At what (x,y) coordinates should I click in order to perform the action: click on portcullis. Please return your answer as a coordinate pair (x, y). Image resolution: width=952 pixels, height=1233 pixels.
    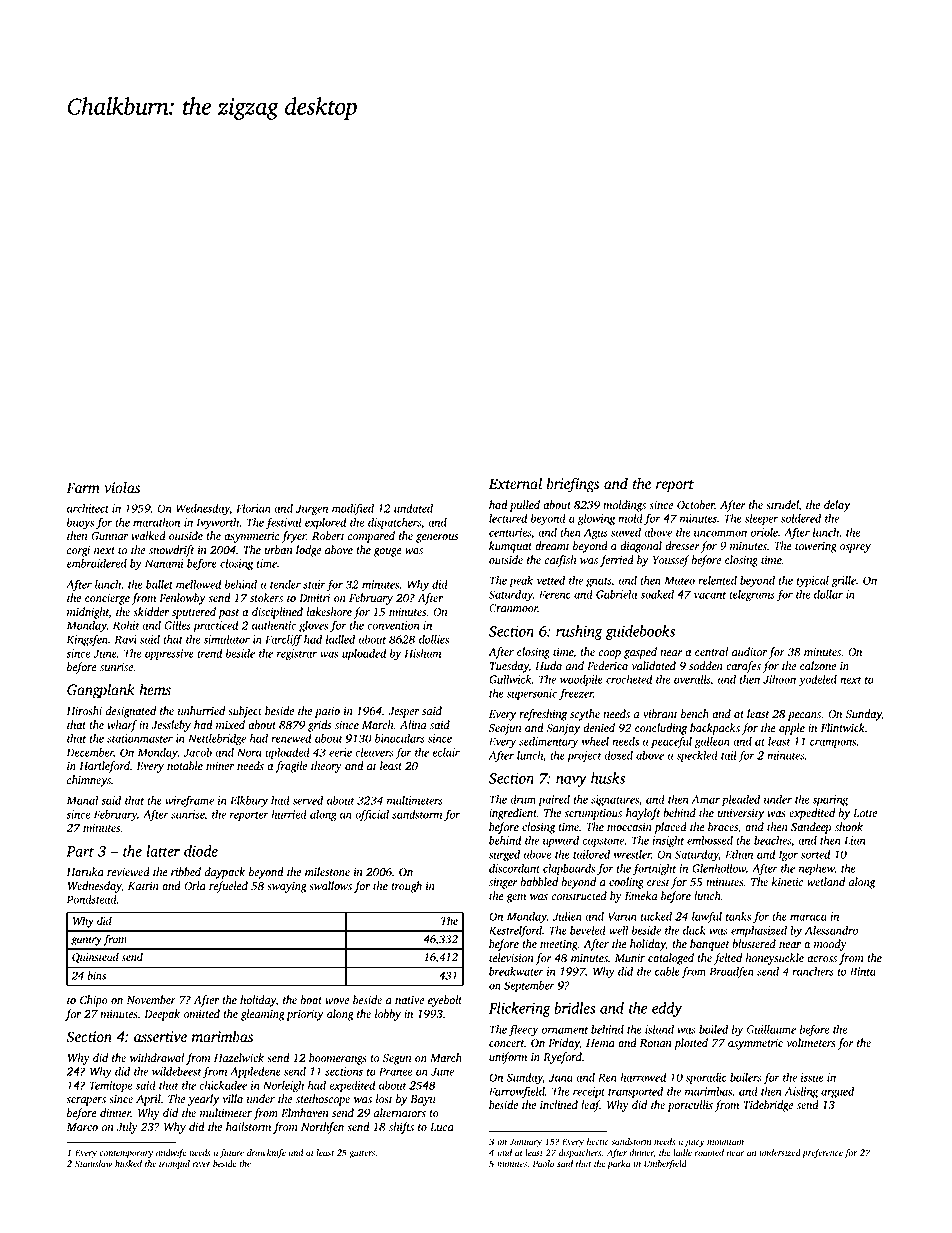
    Looking at the image, I should click on (690, 1106).
